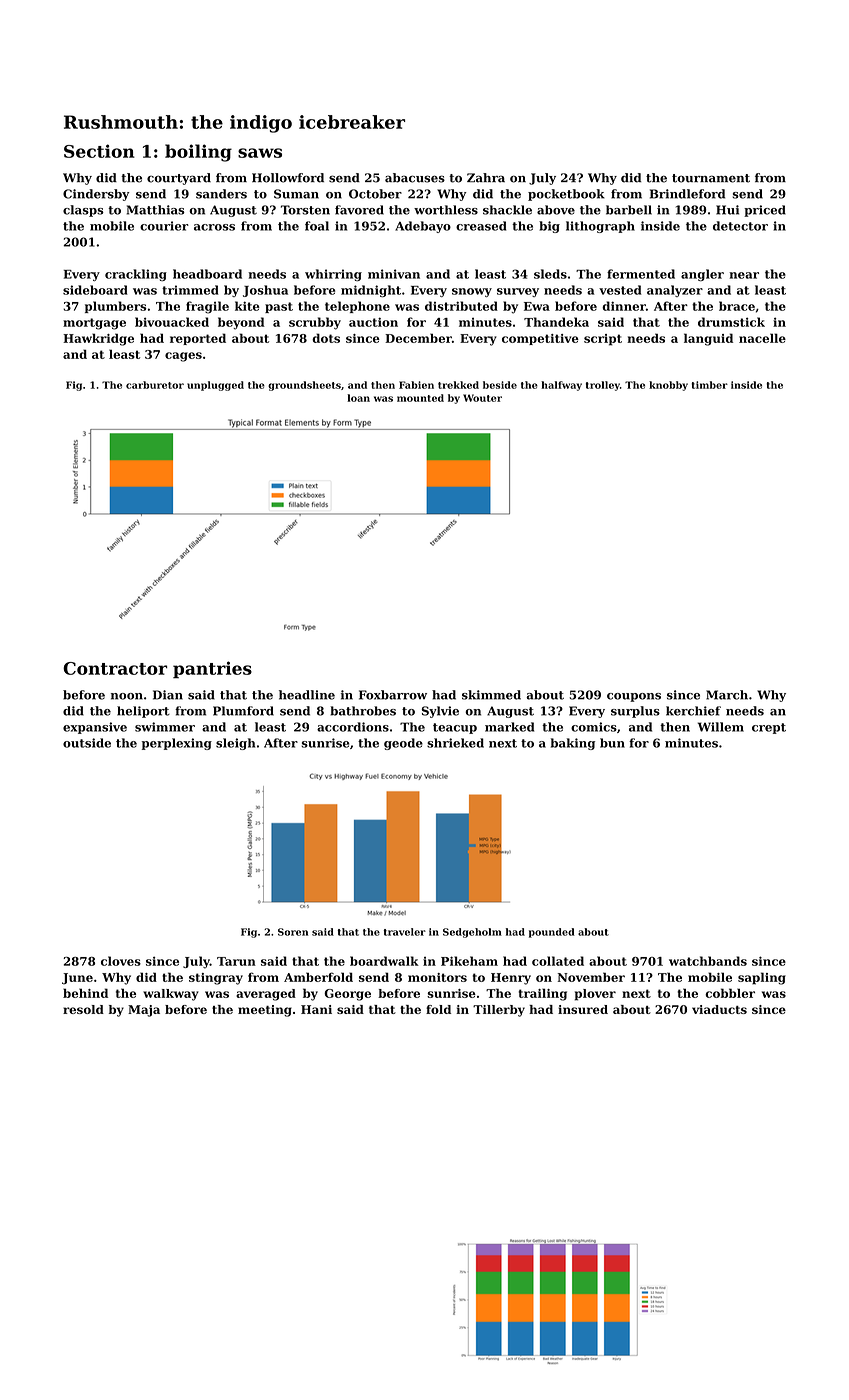 The height and width of the screenshot is (1400, 849). What do you see at coordinates (235, 744) in the screenshot?
I see `sleigh` at bounding box center [235, 744].
